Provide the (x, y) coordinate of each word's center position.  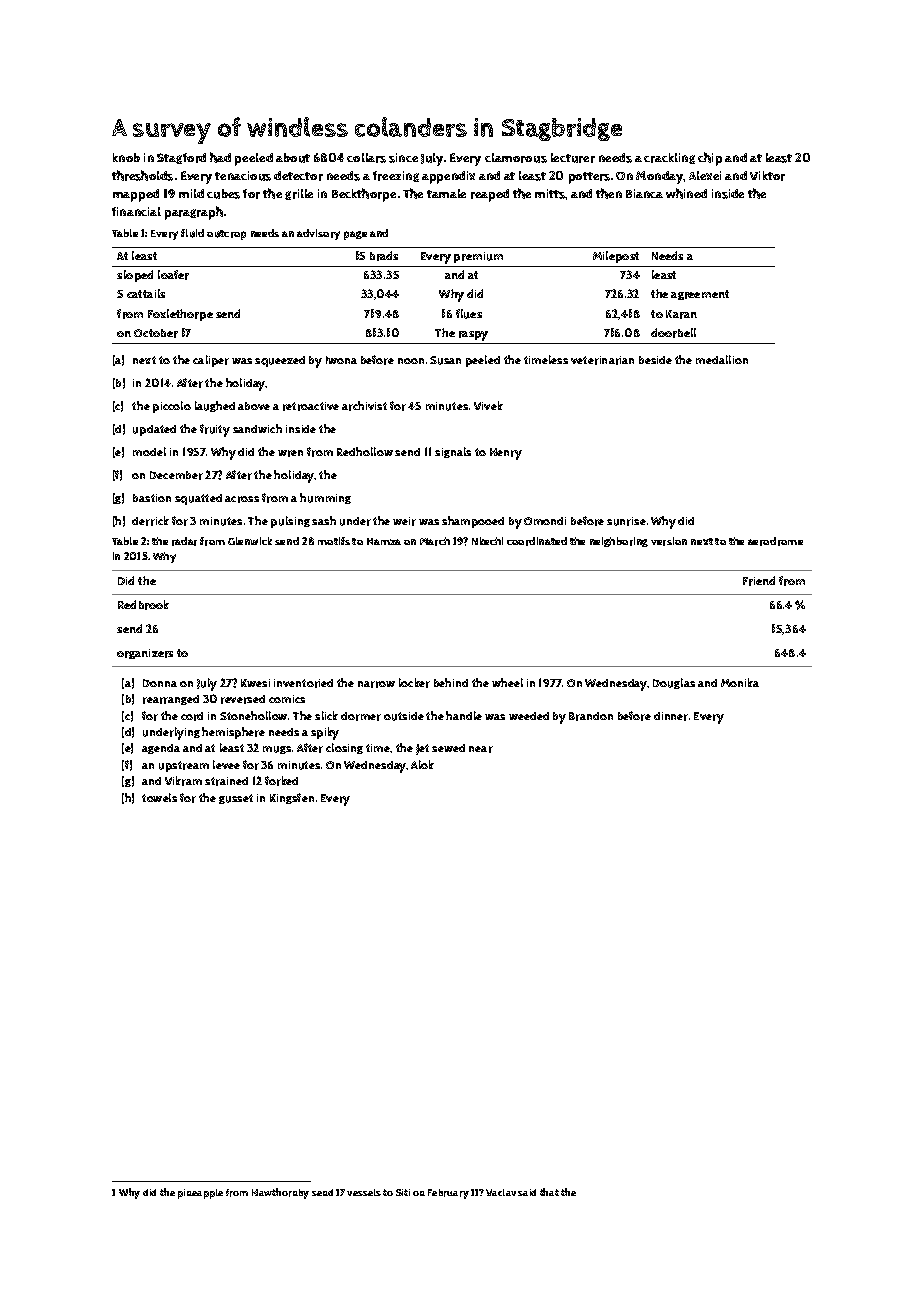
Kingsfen (292, 798)
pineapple (200, 1194)
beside (655, 360)
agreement (700, 295)
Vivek (488, 405)
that (549, 1192)
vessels (364, 1192)
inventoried (303, 683)
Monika (740, 682)
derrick (150, 521)
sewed (448, 748)
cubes (223, 194)
